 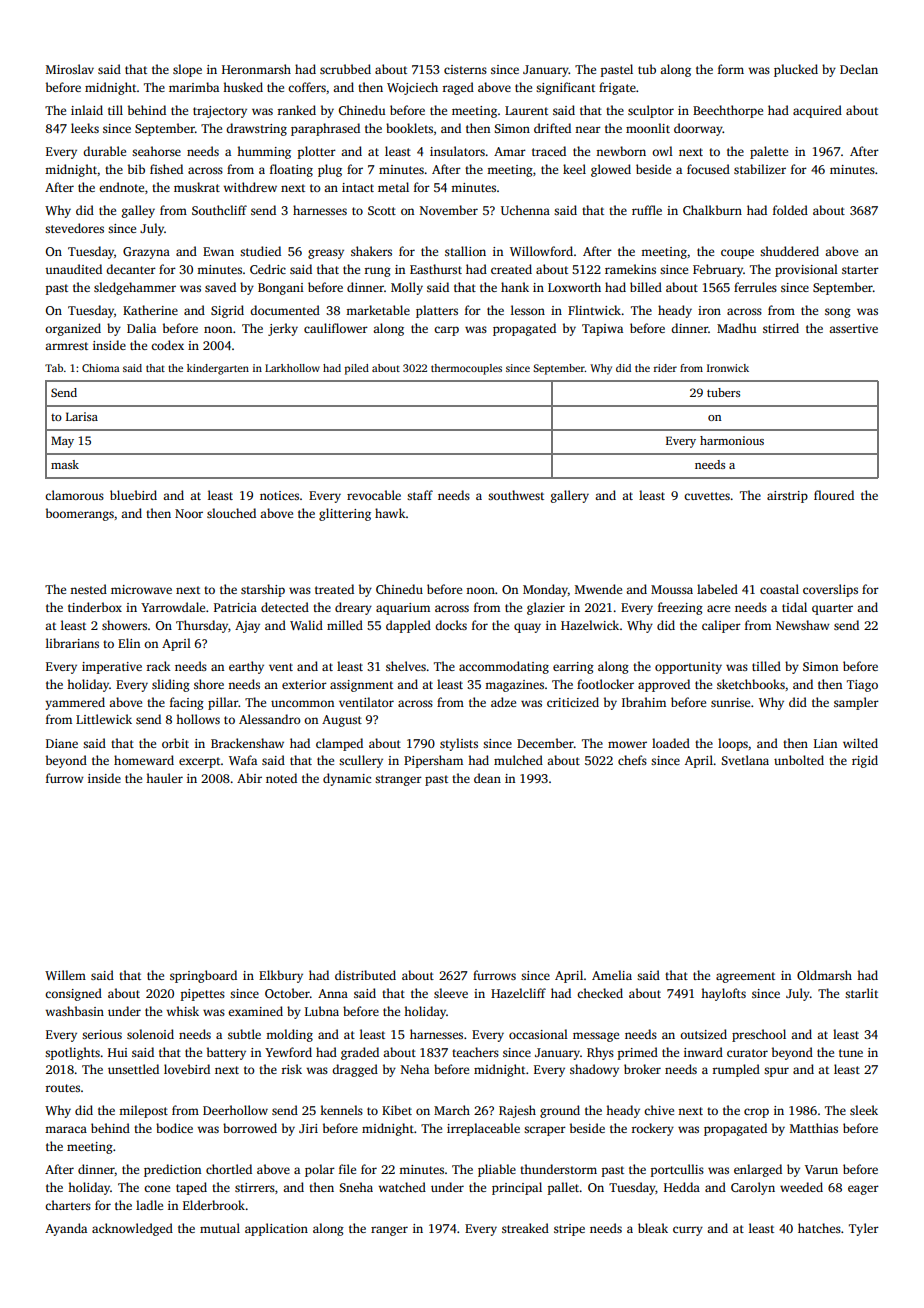 What do you see at coordinates (101, 368) in the document?
I see `Chioma` at bounding box center [101, 368].
